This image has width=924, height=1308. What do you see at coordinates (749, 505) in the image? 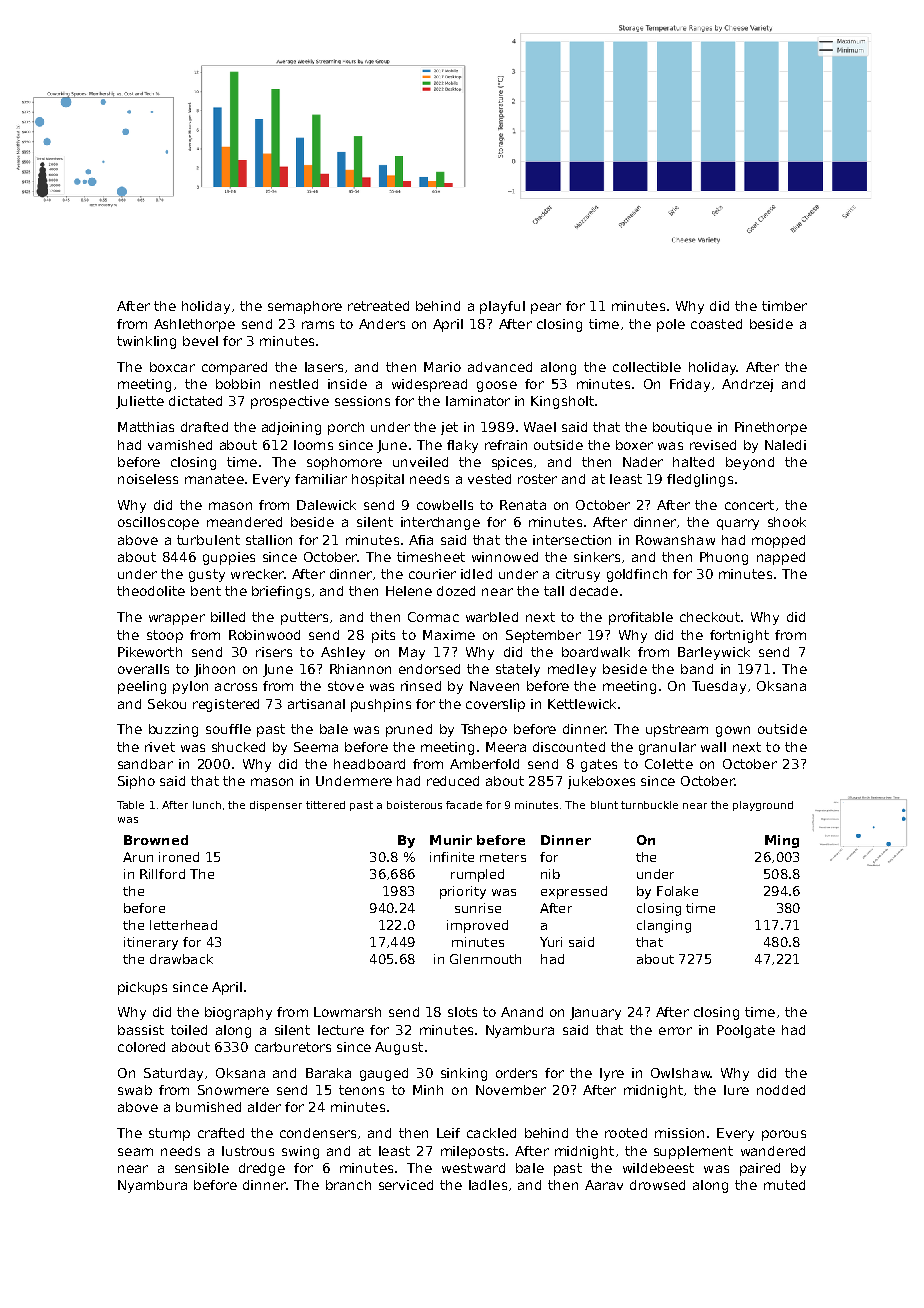
I see `concert` at bounding box center [749, 505].
